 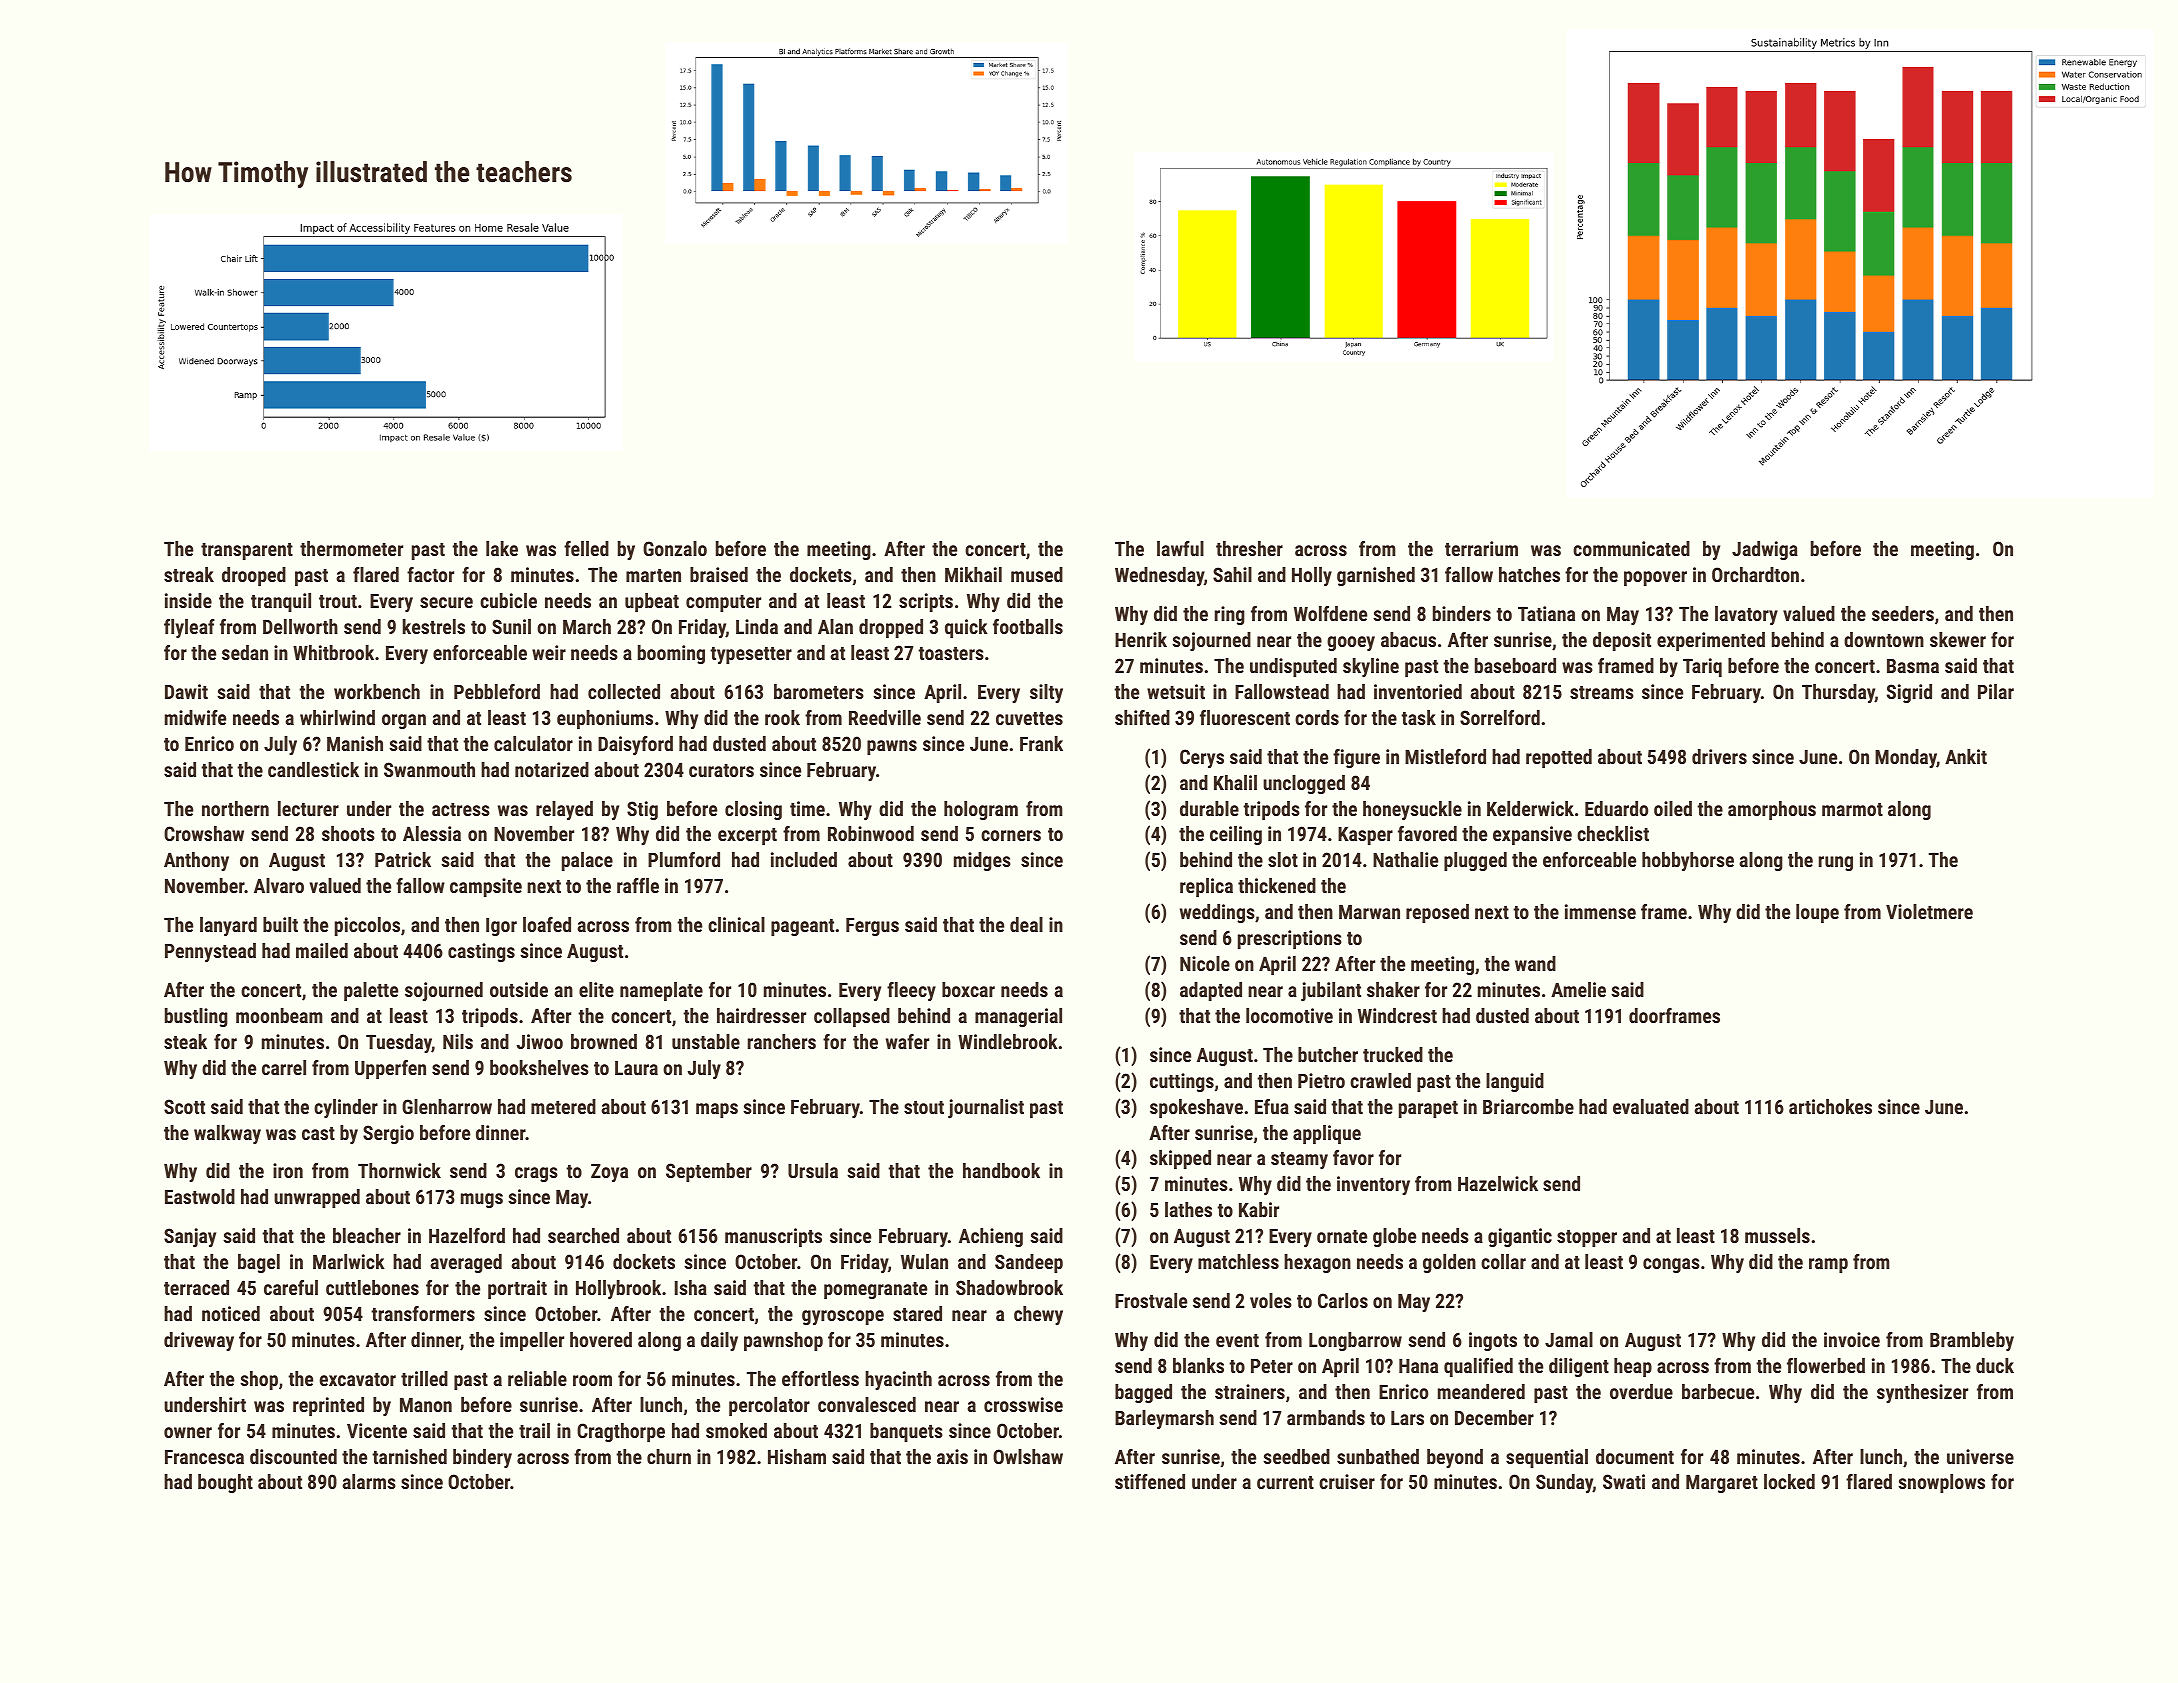 I want to click on jubilant, so click(x=1331, y=991).
